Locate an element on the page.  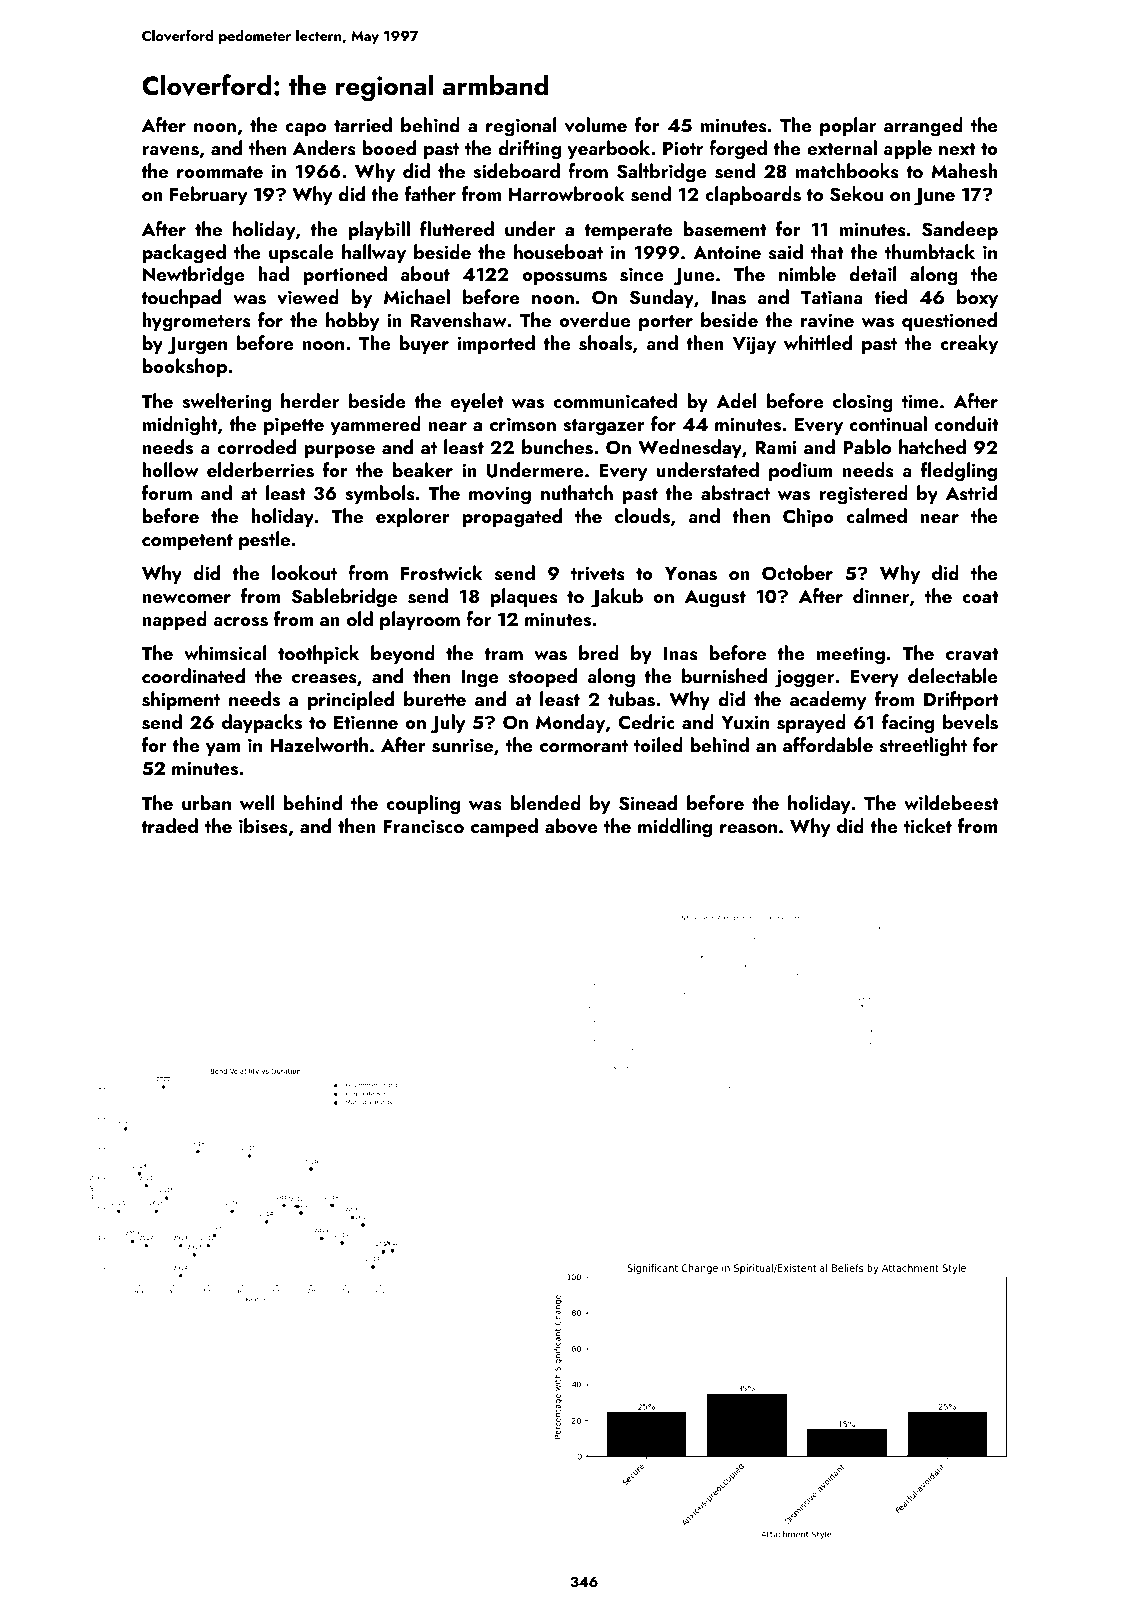
buyer is located at coordinates (424, 344).
